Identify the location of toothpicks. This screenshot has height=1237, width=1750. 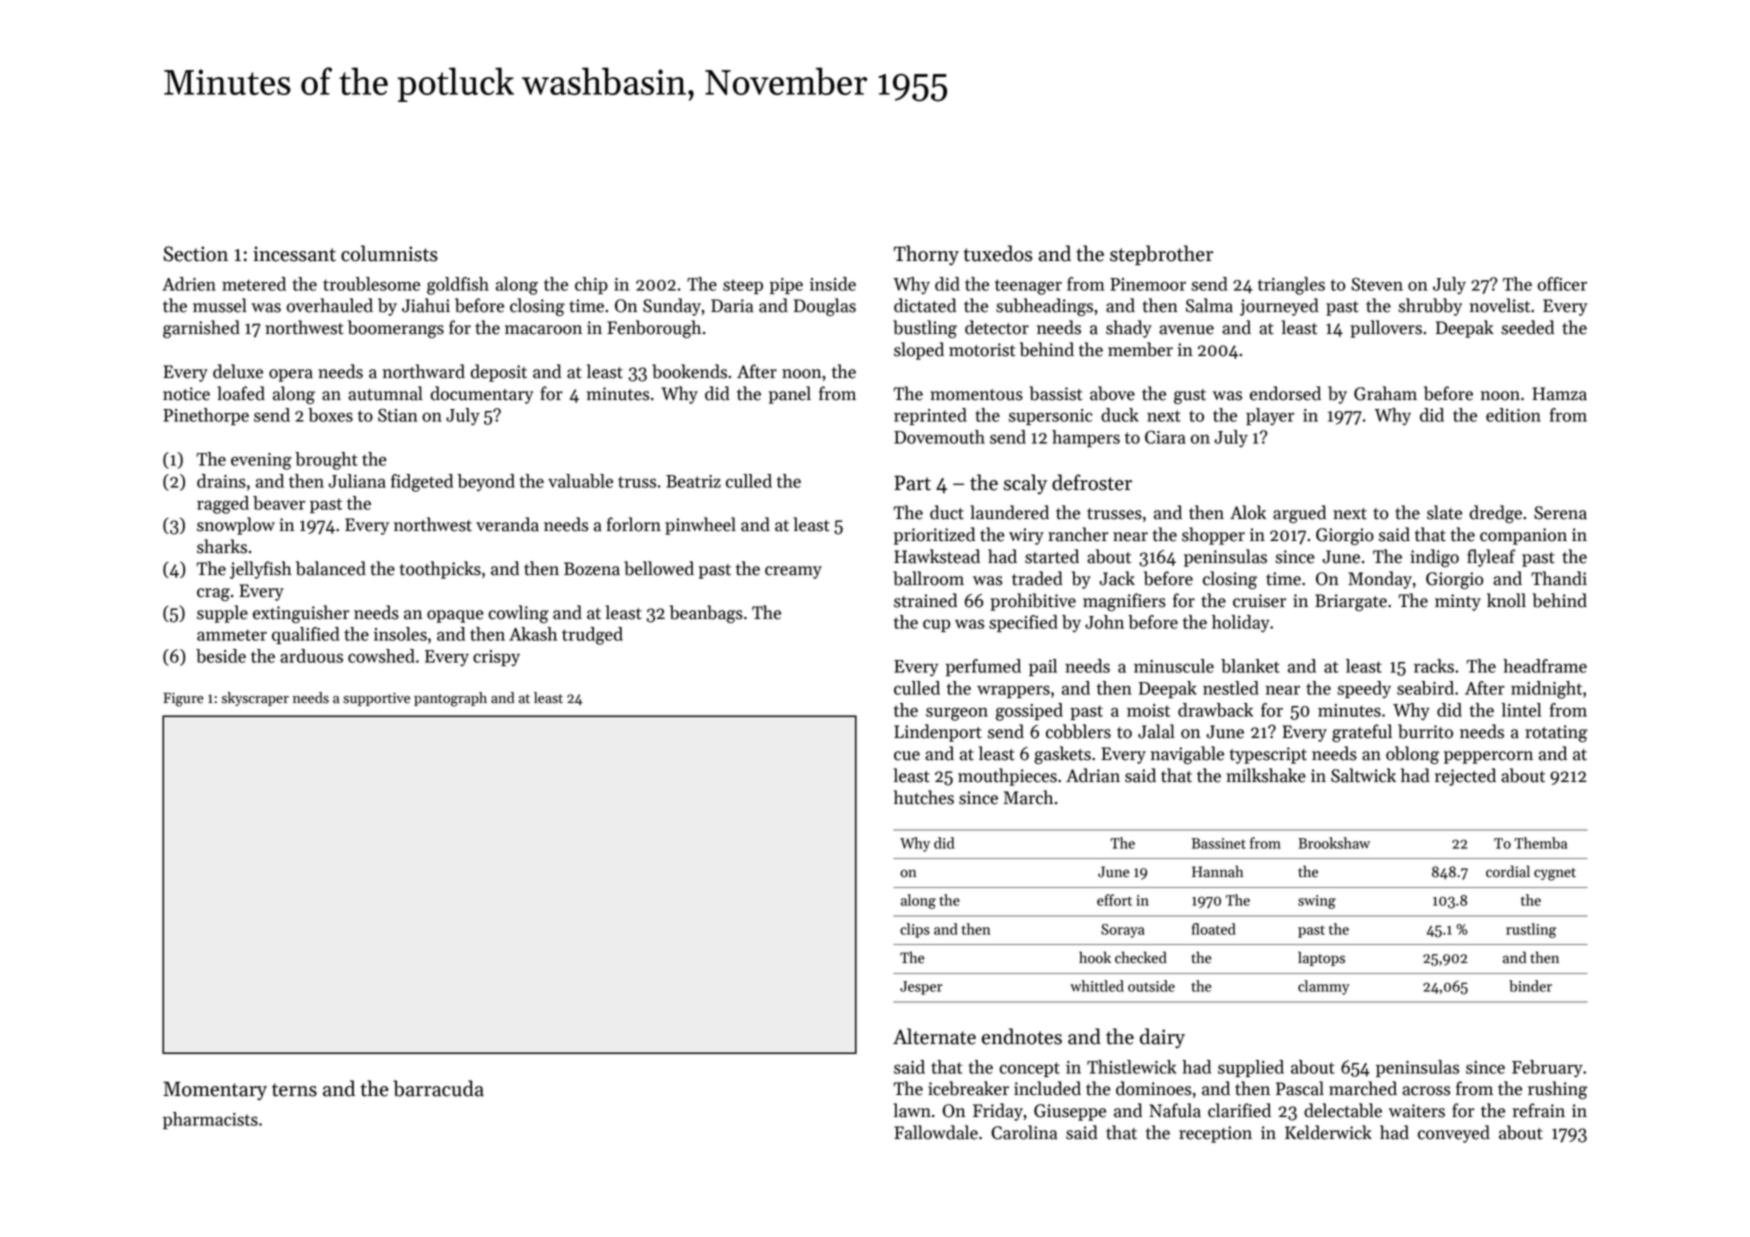
(440, 570).
